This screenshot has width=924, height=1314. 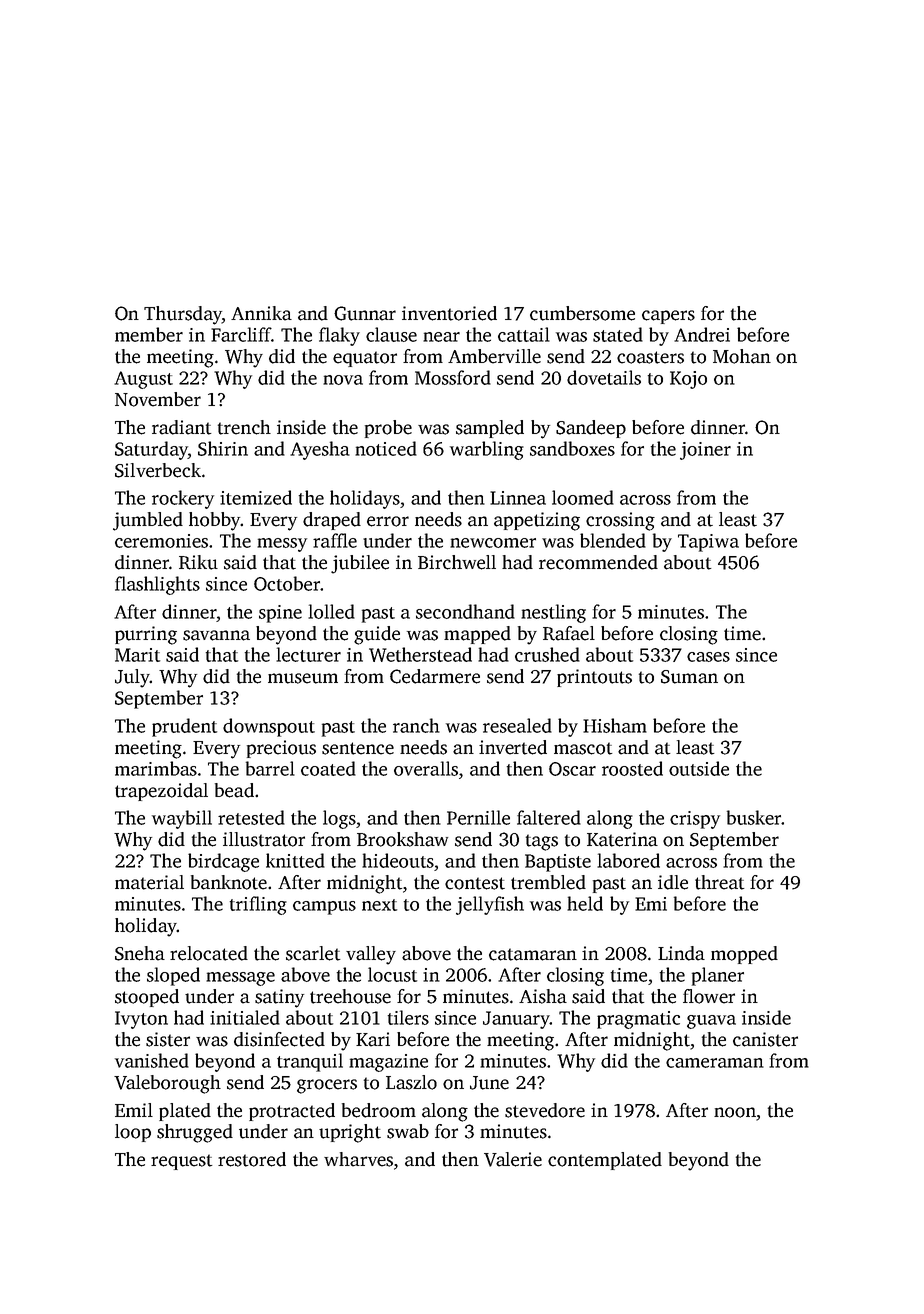 I want to click on request, so click(x=182, y=1162).
